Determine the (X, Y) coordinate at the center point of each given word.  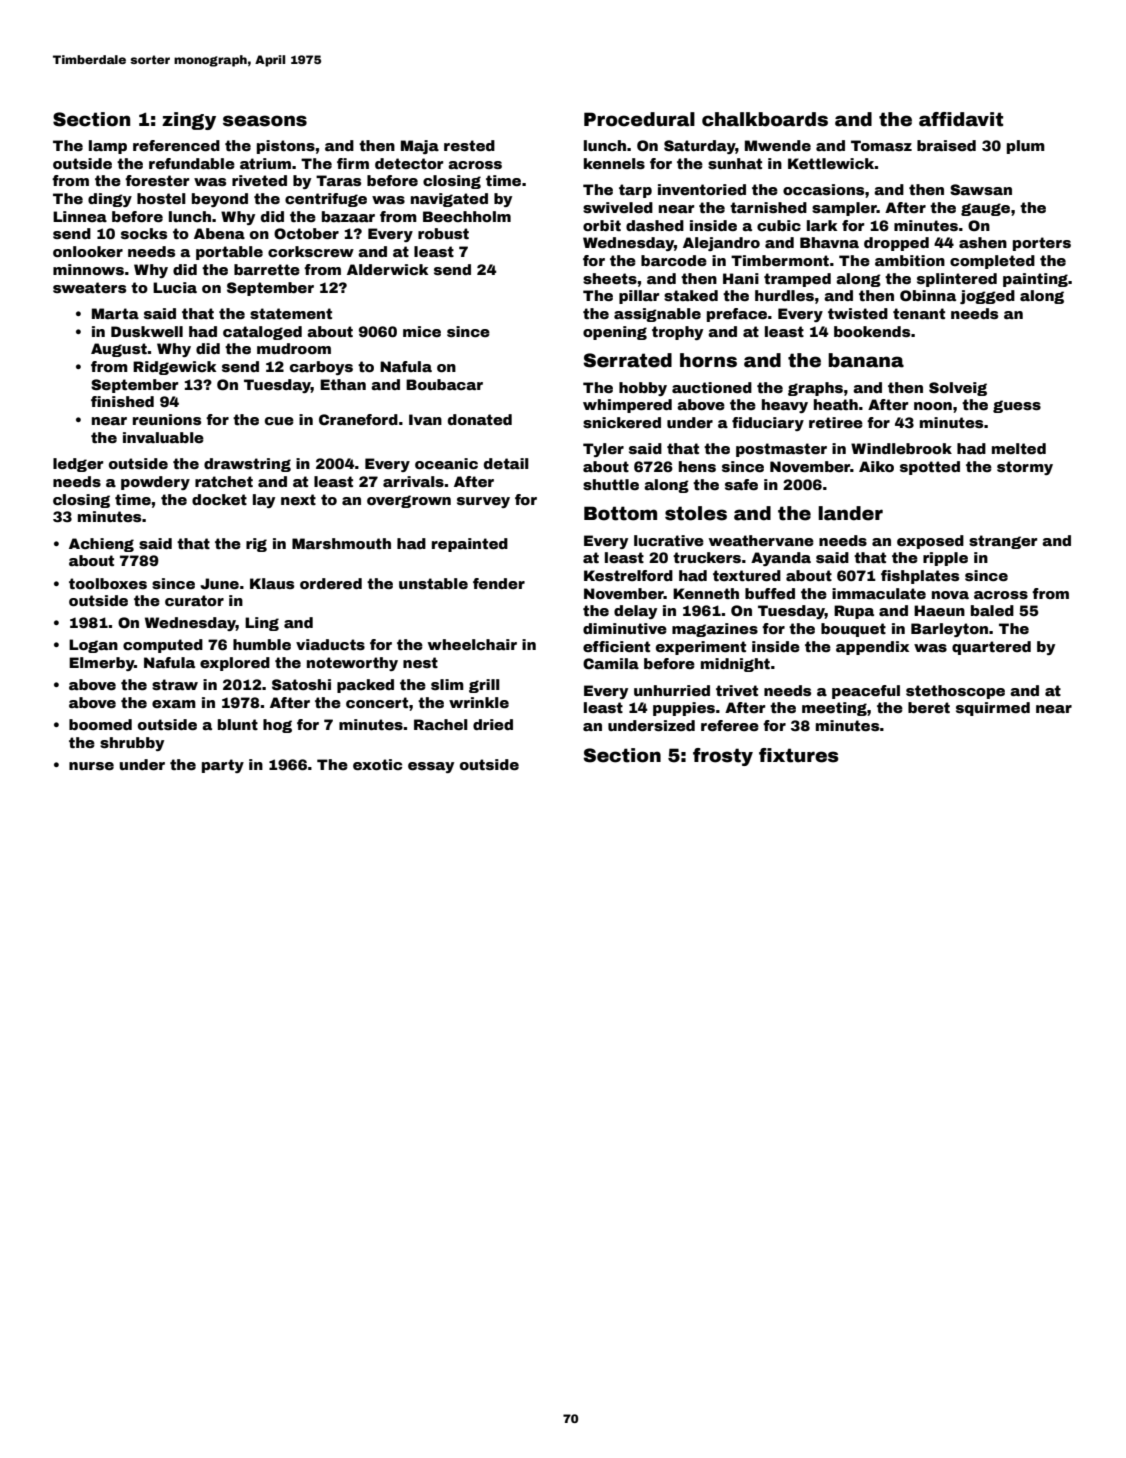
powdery (155, 483)
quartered (991, 648)
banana (866, 360)
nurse (91, 766)
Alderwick (387, 269)
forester (157, 180)
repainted (470, 545)
